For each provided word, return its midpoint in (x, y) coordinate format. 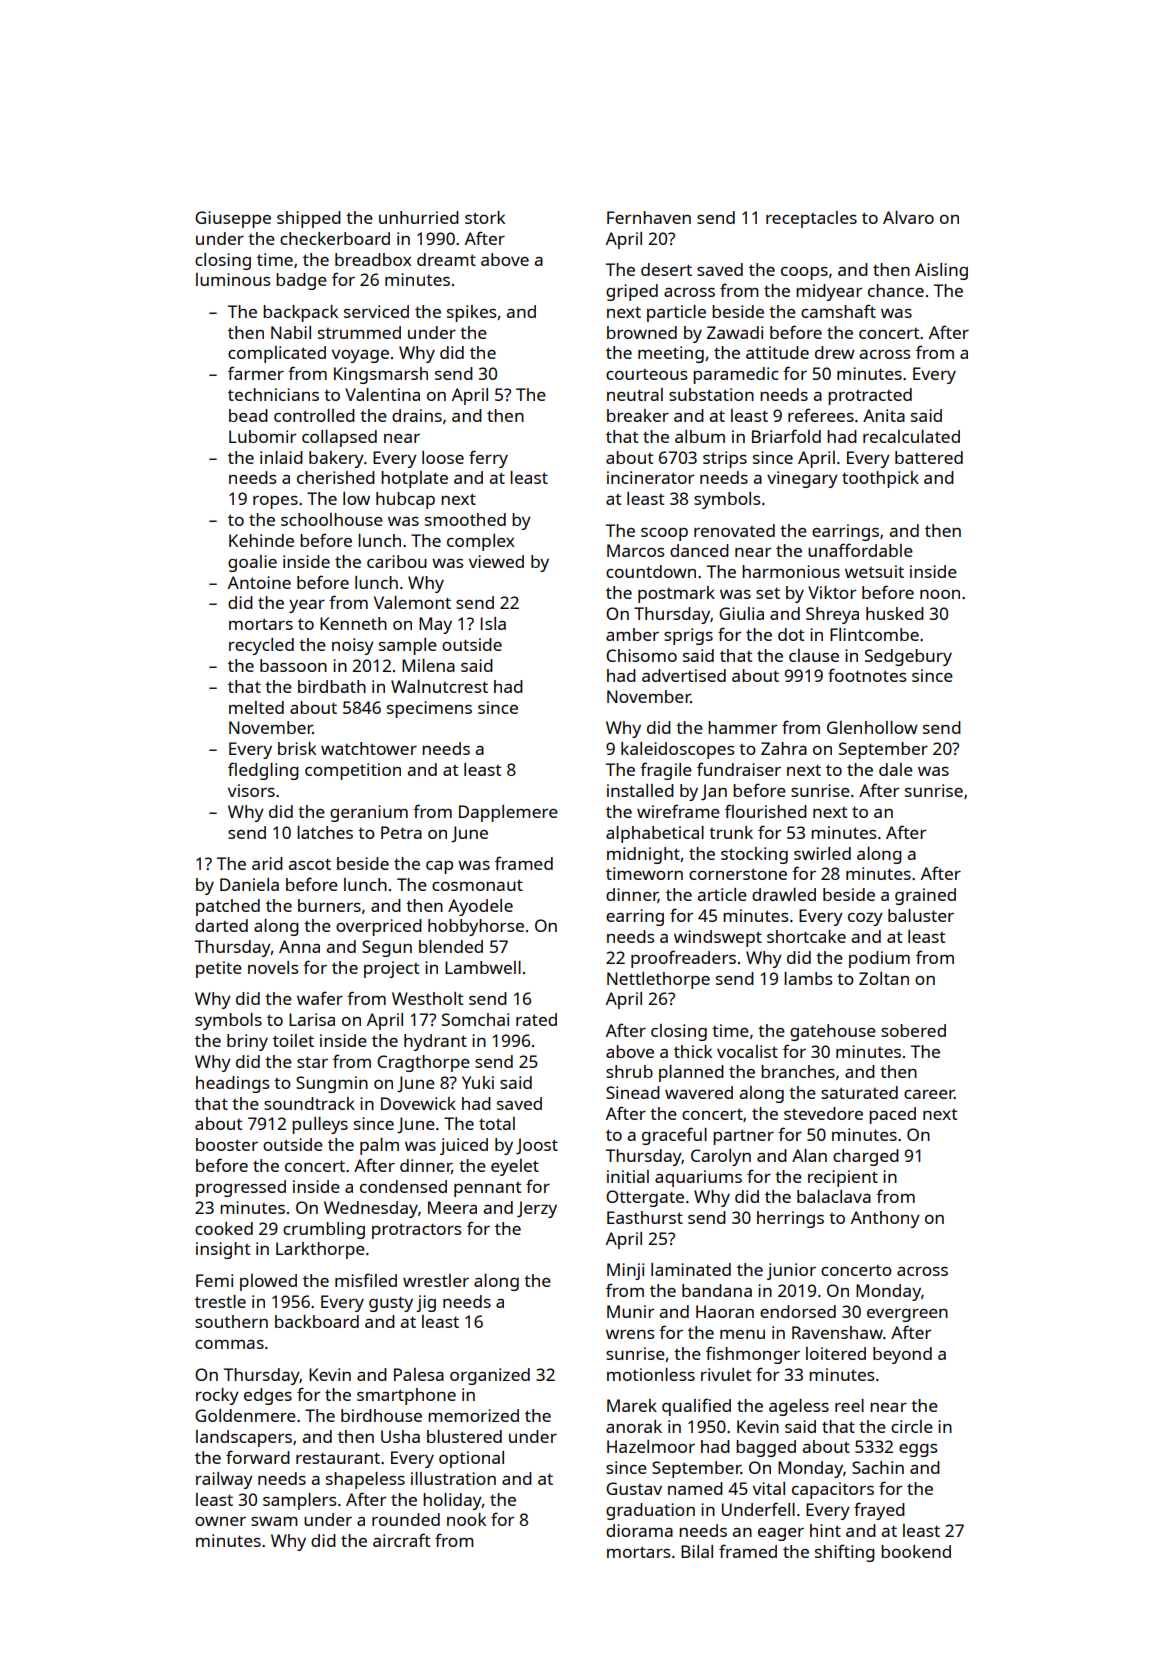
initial (628, 1176)
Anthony (885, 1219)
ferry (488, 459)
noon (940, 594)
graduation (650, 1511)
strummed (359, 332)
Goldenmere (245, 1415)
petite (219, 969)
